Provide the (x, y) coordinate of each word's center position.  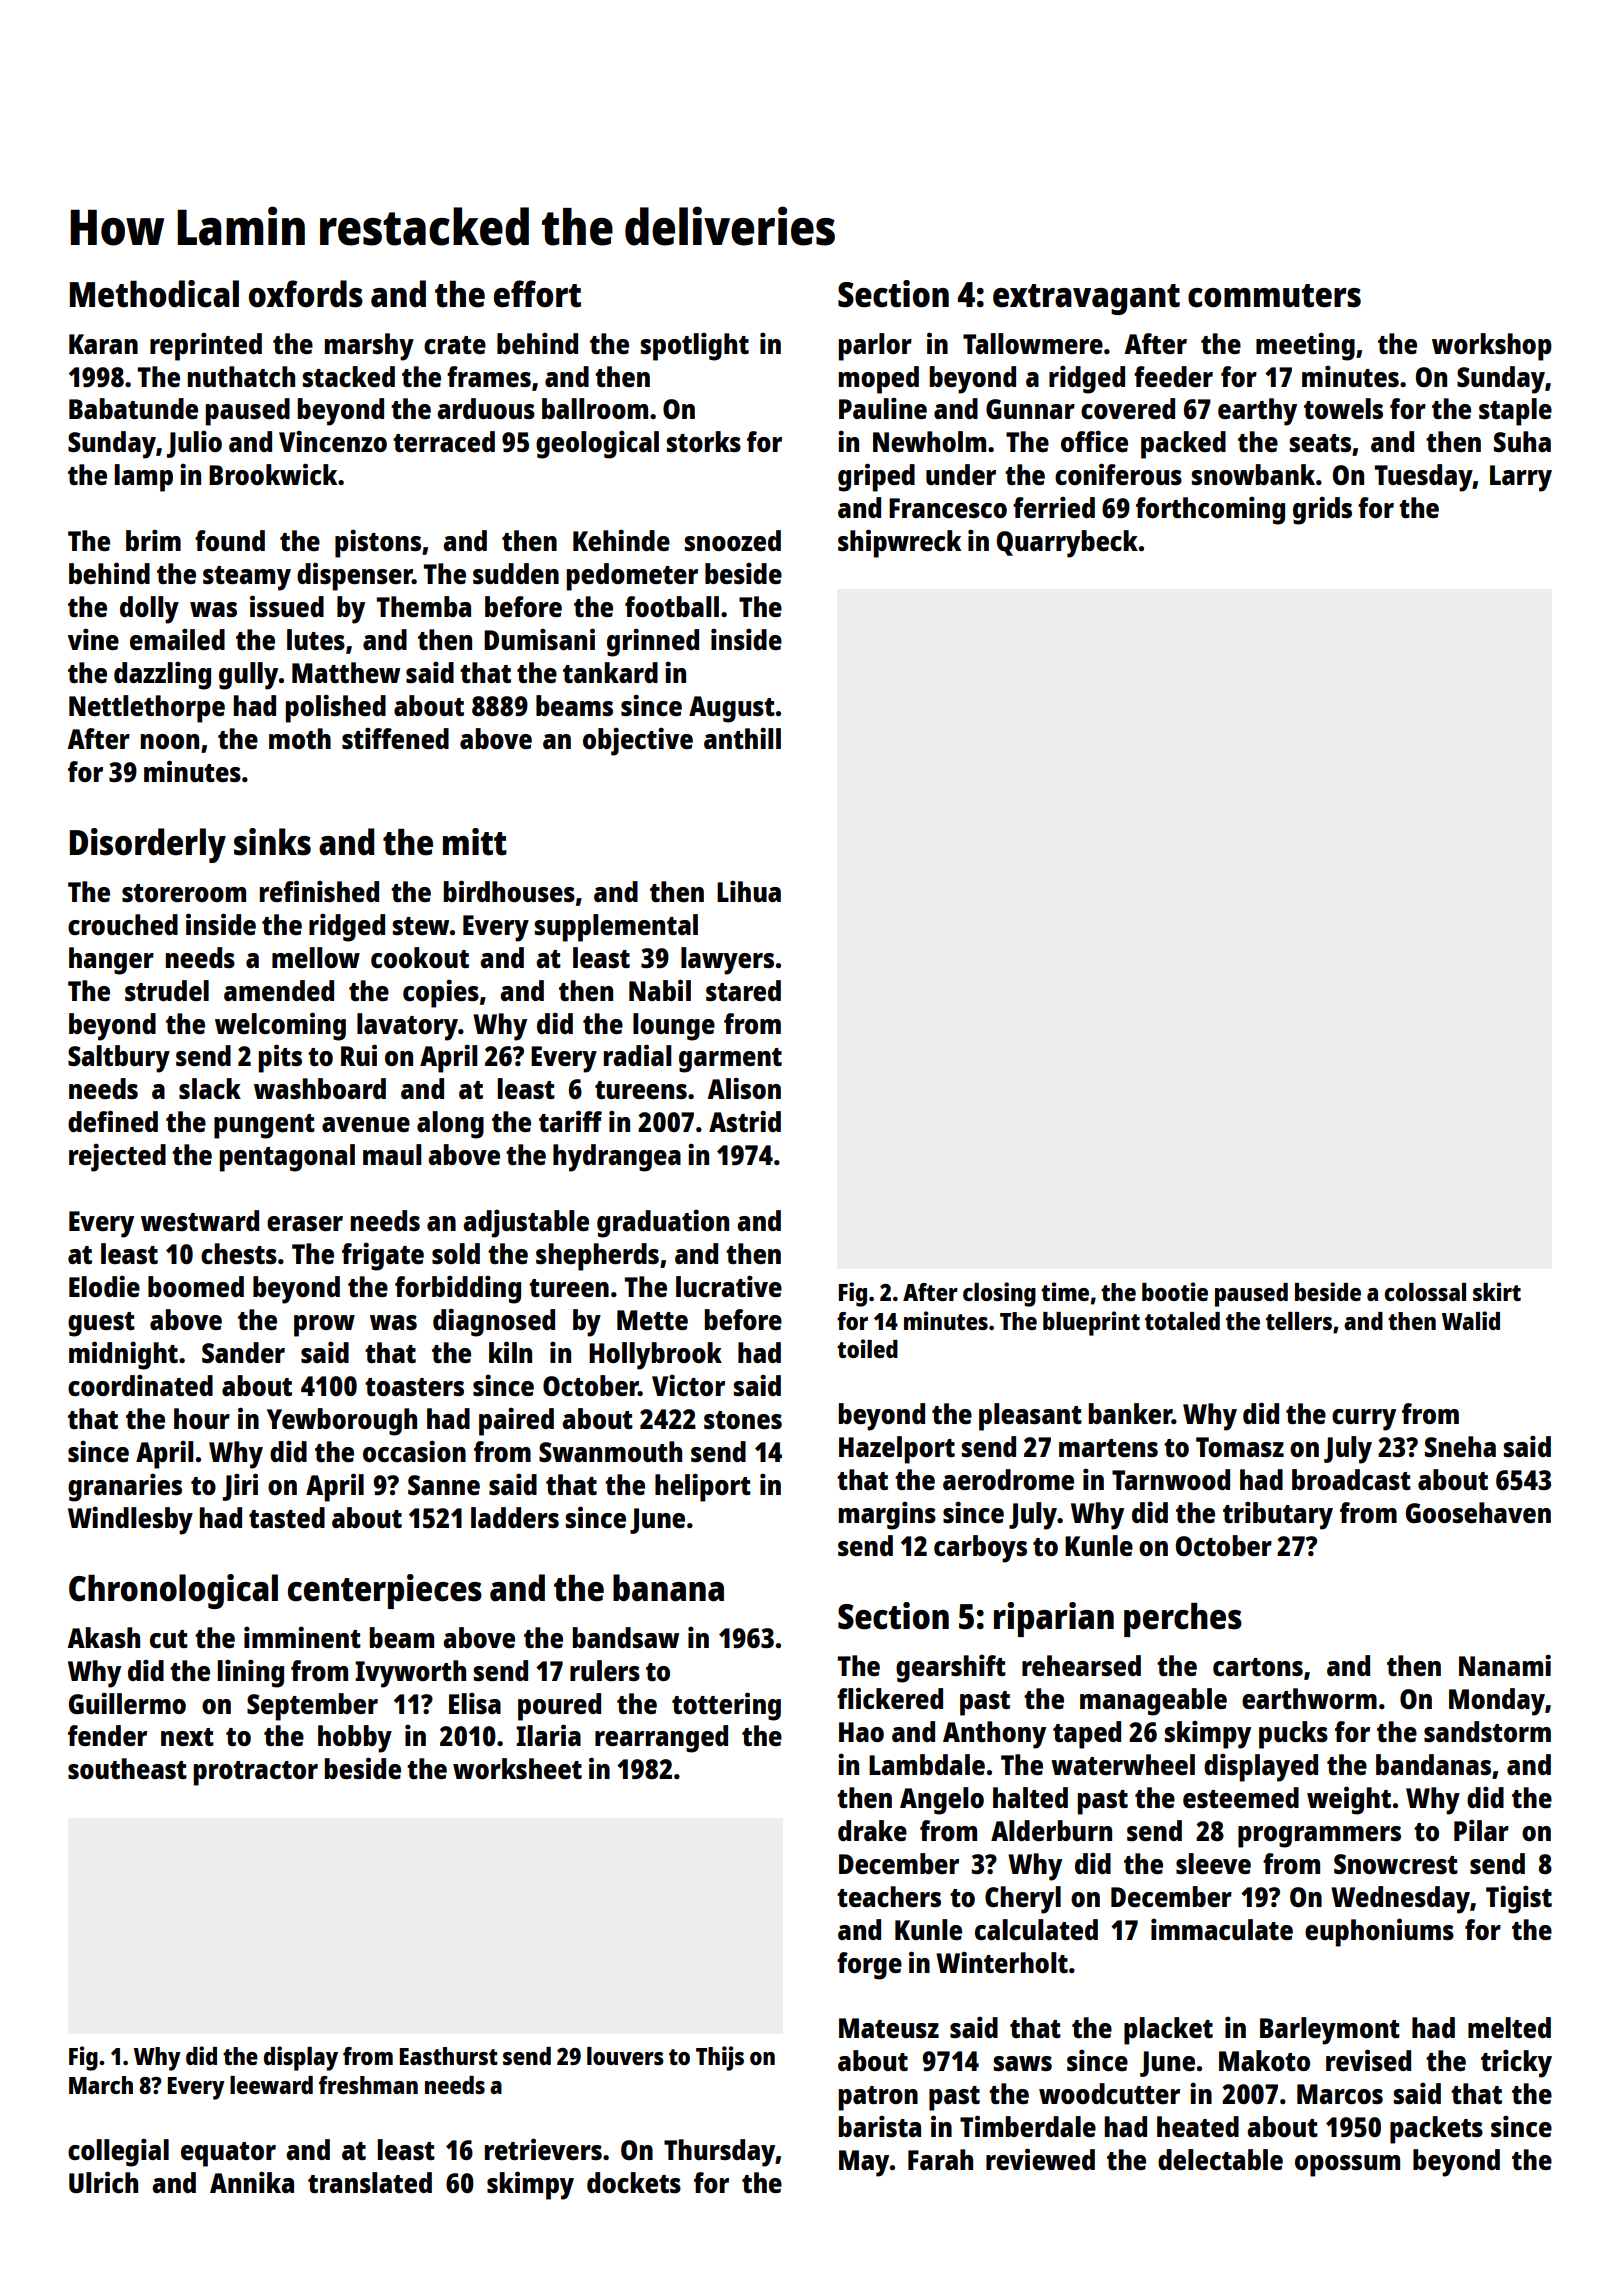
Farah (940, 2159)
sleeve (1213, 1863)
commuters (1274, 296)
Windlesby (130, 1520)
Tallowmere (1033, 343)
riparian (1054, 1619)
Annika (252, 2182)
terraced (444, 441)
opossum (1347, 2166)
